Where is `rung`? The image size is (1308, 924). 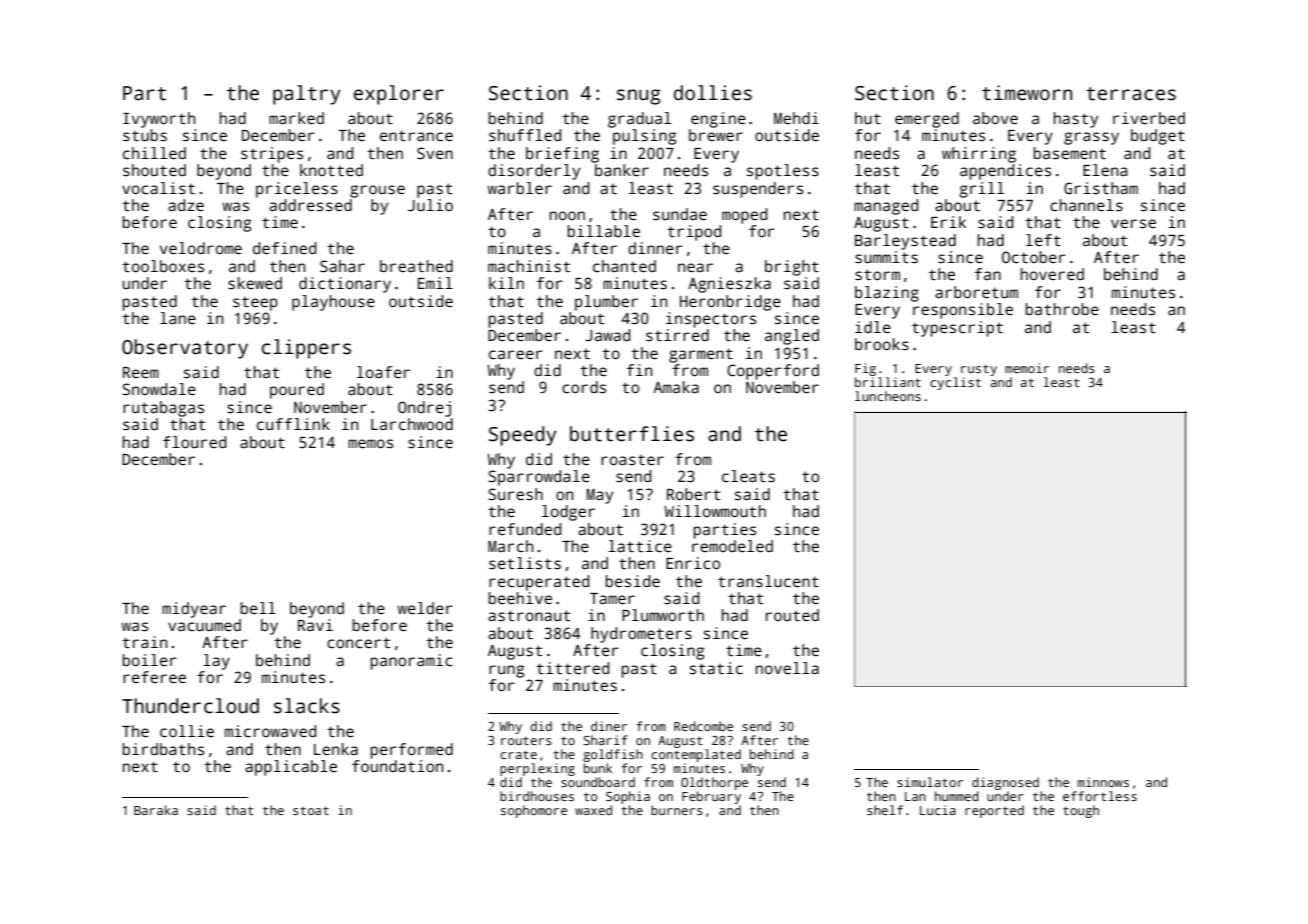 rung is located at coordinates (506, 671).
